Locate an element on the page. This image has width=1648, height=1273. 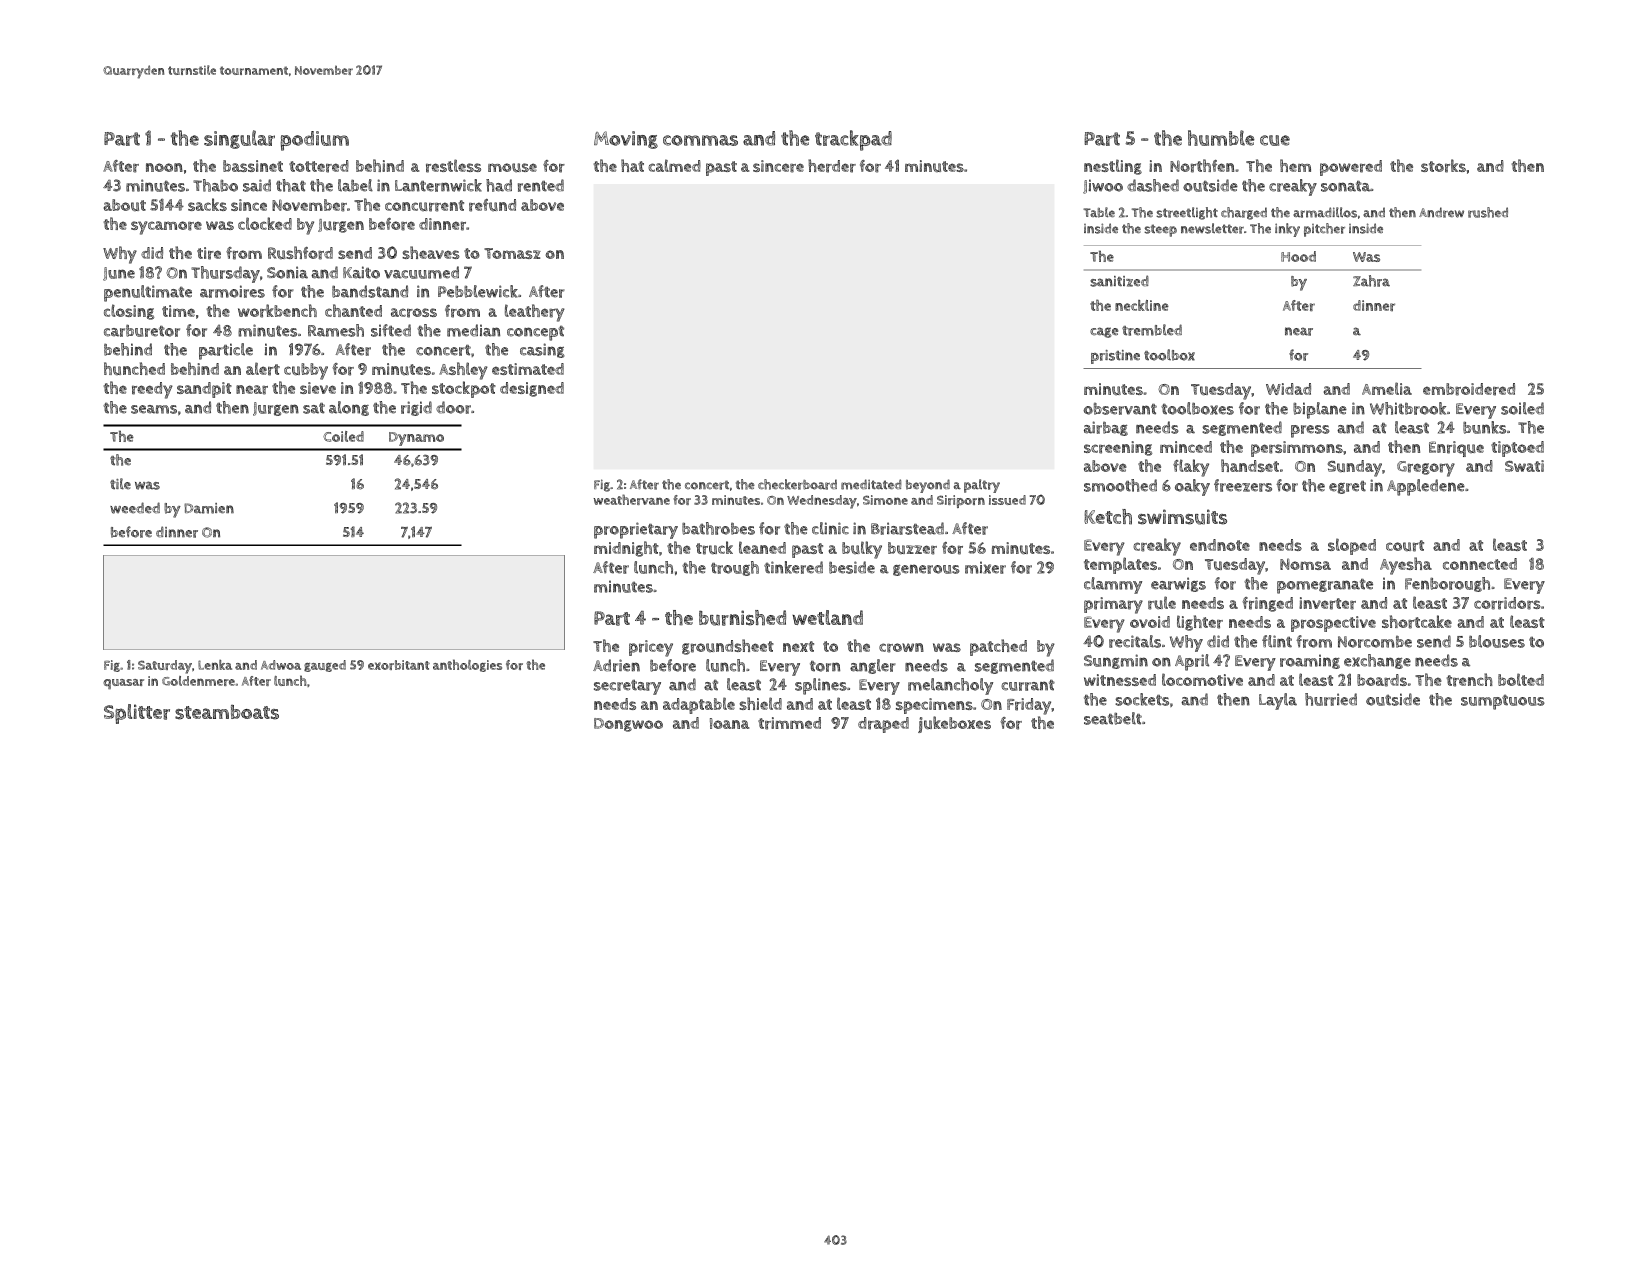
bunks is located at coordinates (1484, 427).
